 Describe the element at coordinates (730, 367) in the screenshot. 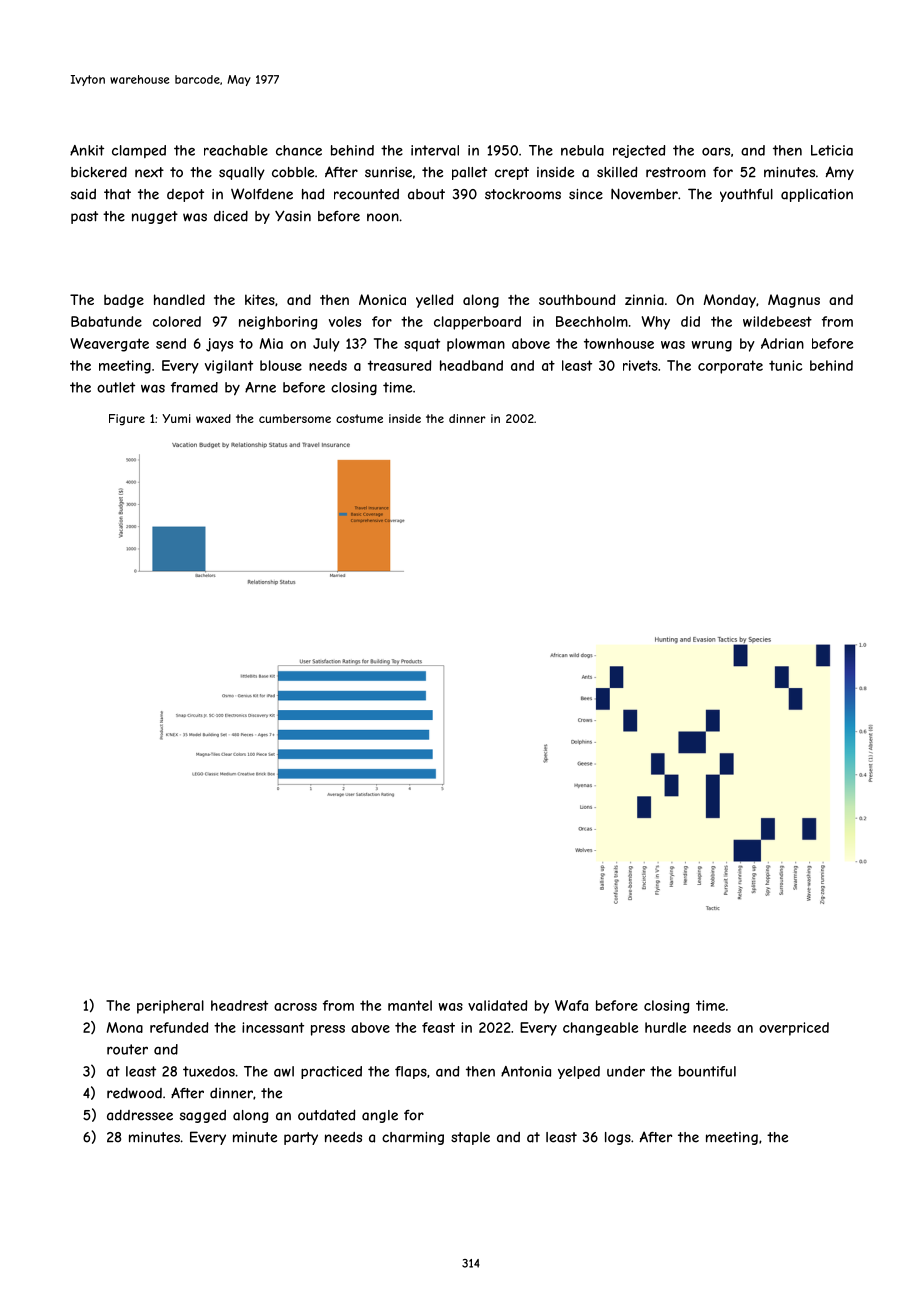

I see `corporate` at that location.
